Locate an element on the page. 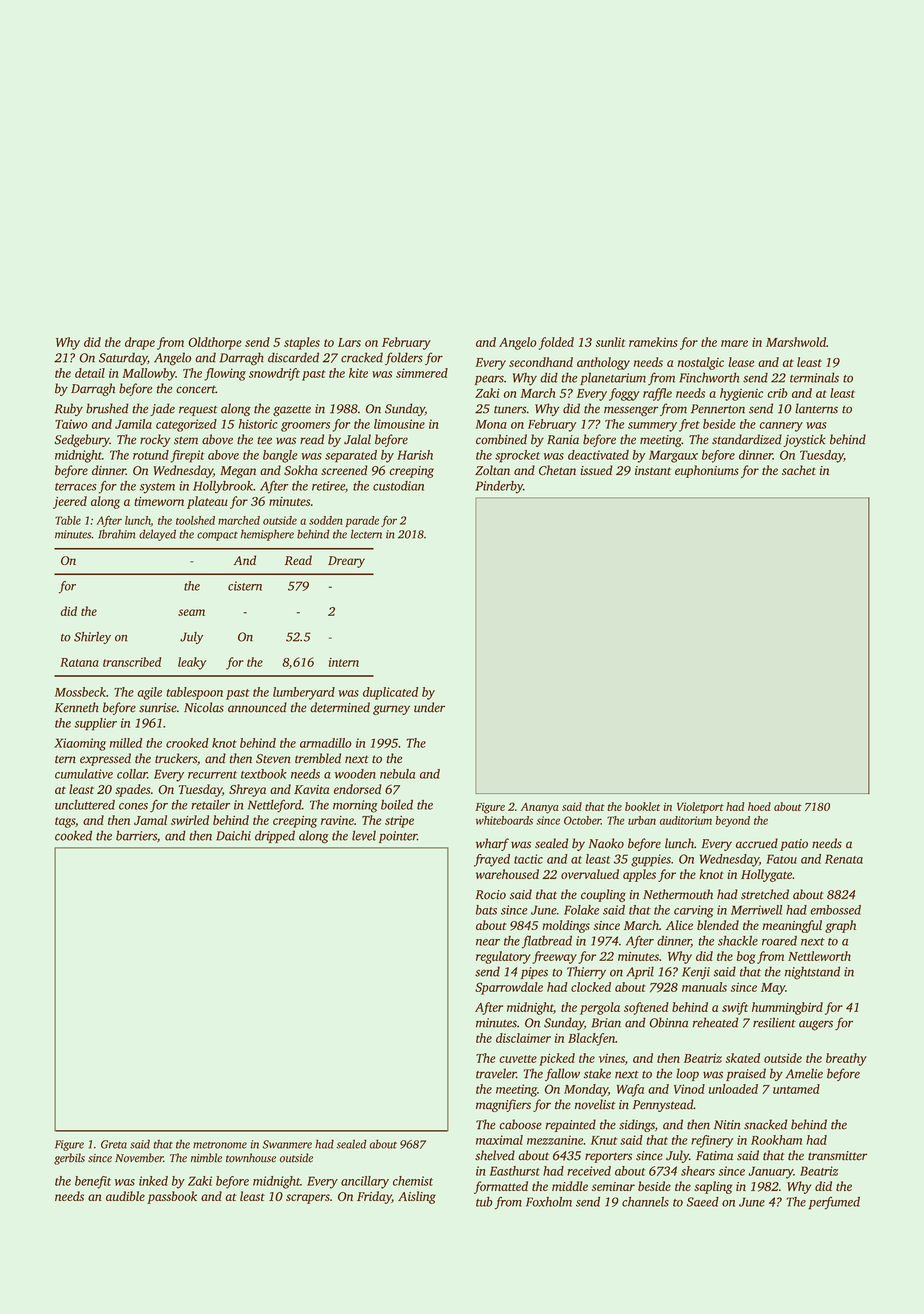  Marshwold is located at coordinates (796, 342).
